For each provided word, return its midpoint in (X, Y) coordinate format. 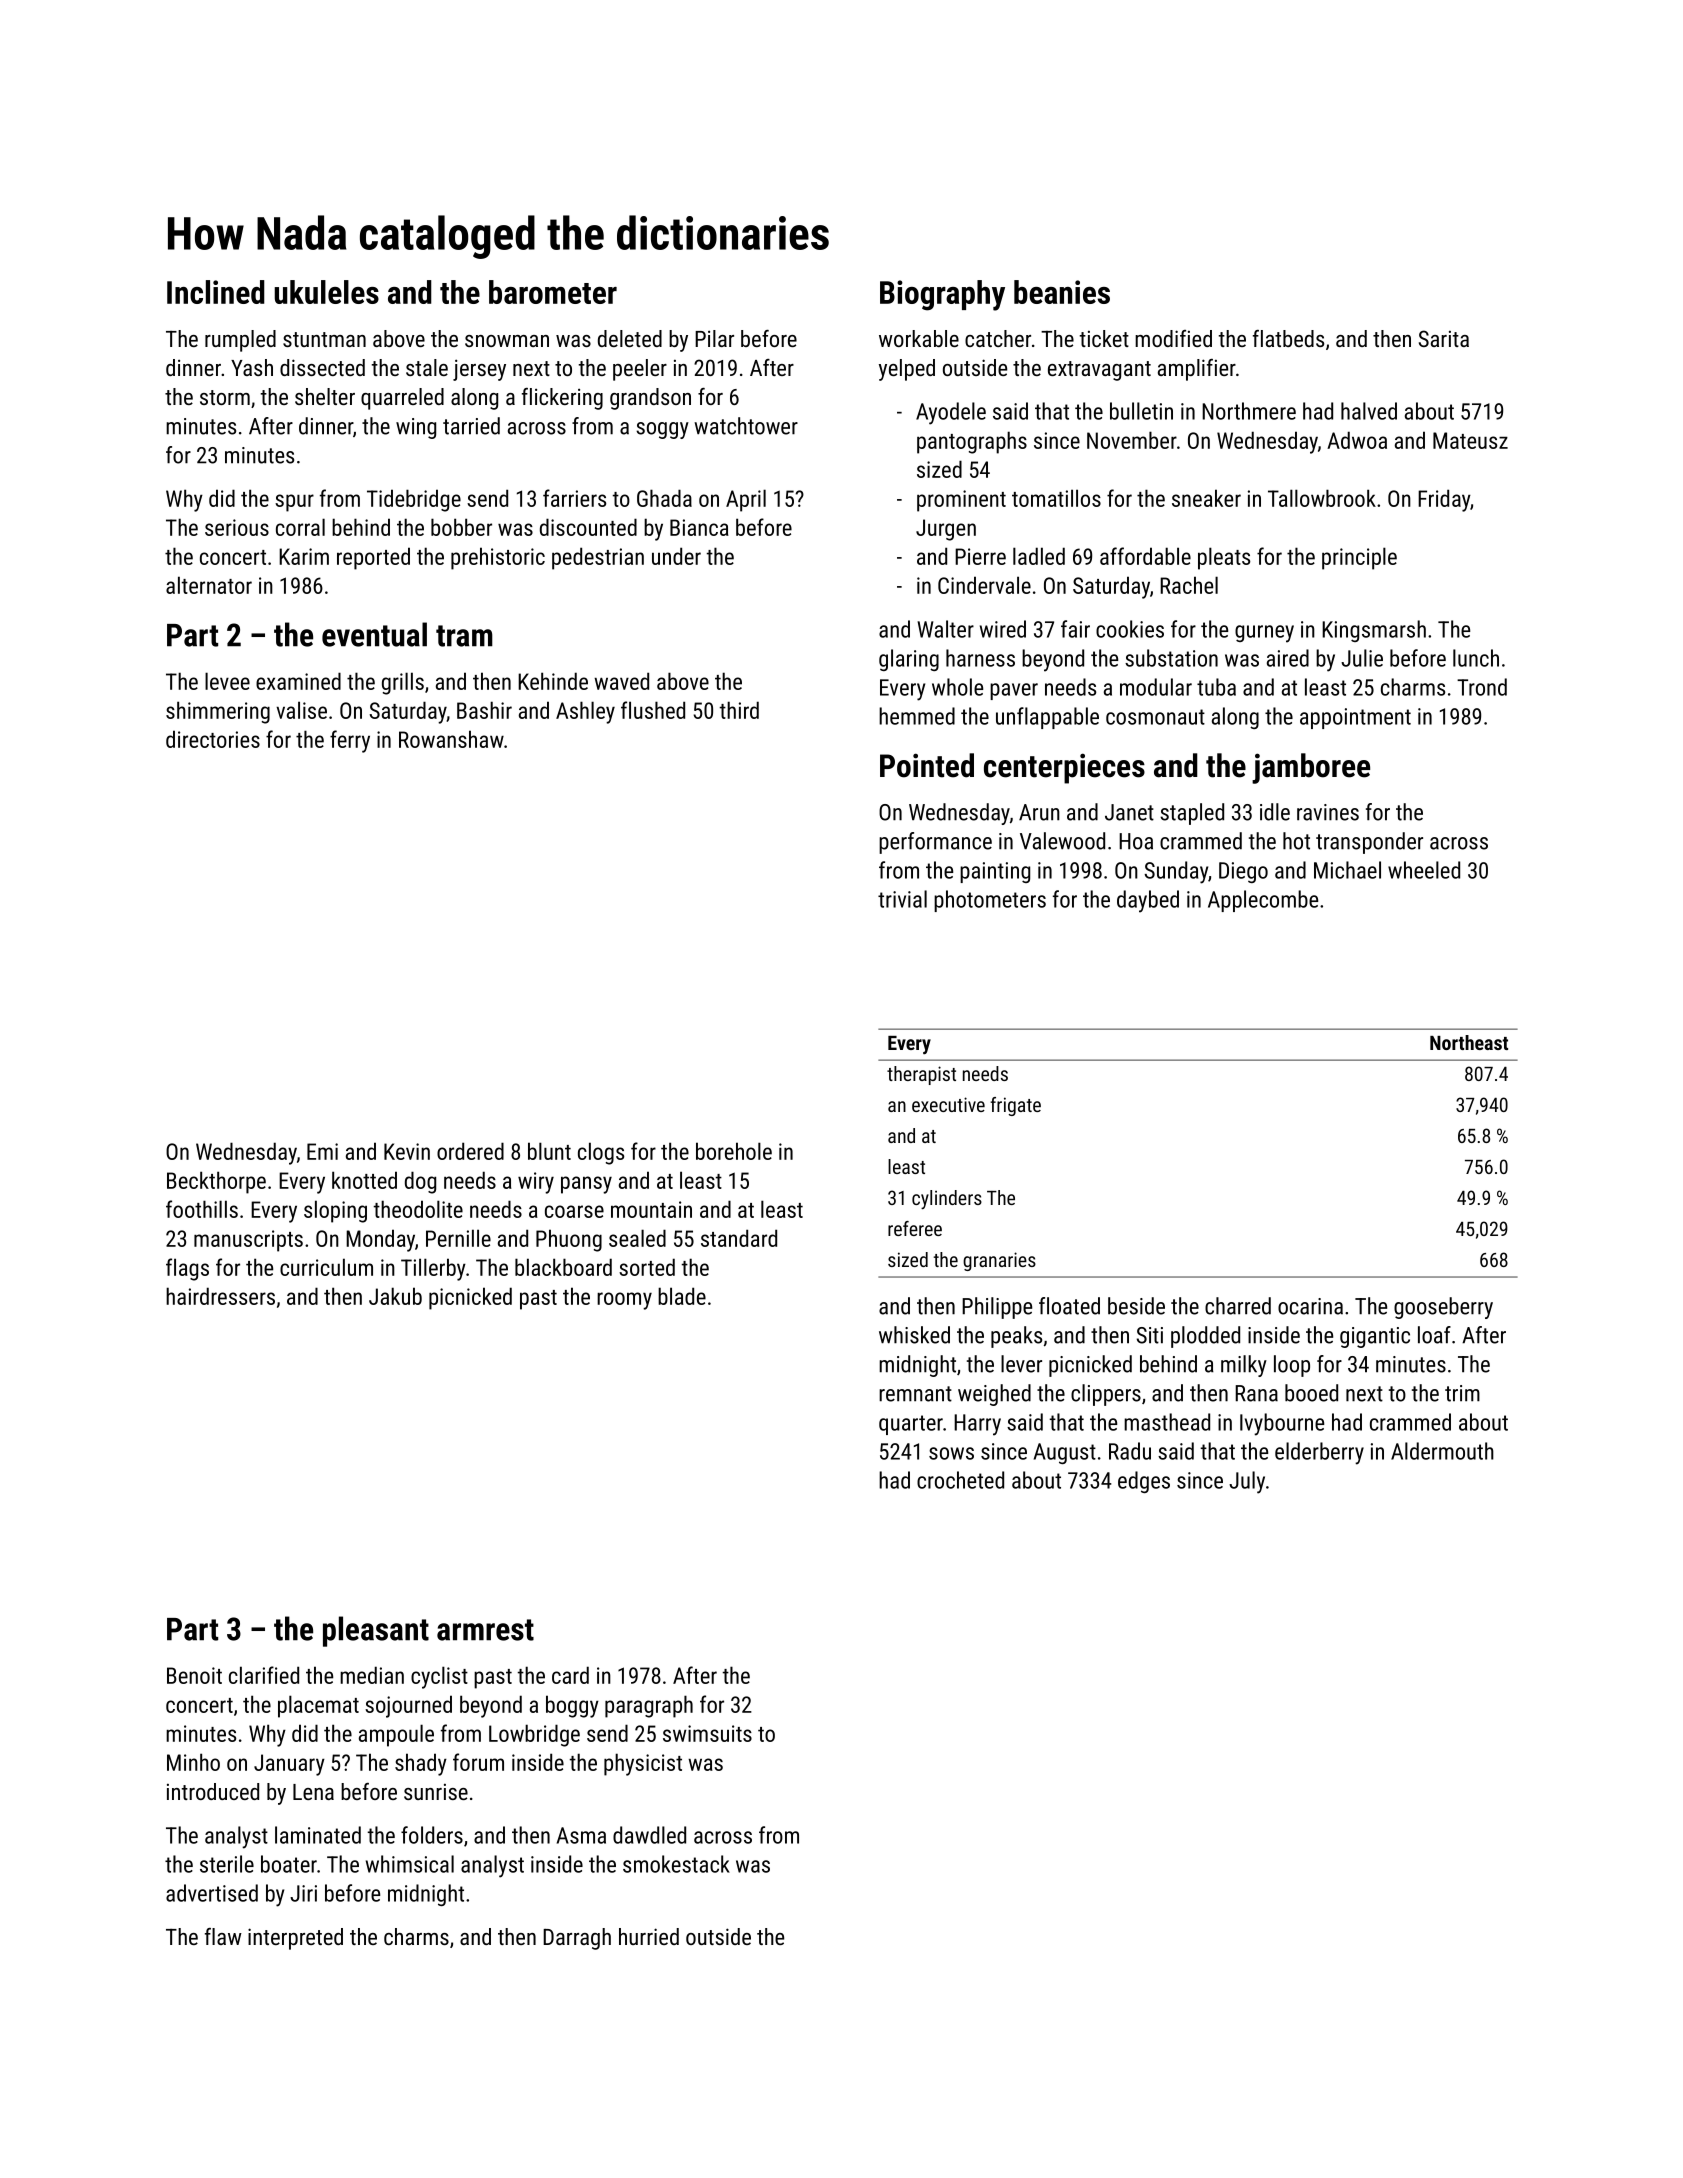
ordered (470, 1151)
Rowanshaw (451, 739)
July (1247, 1482)
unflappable (1047, 718)
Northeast (1469, 1042)
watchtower (746, 426)
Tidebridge (414, 500)
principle (1359, 558)
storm (225, 397)
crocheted (960, 1480)
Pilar (714, 338)
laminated (318, 1835)
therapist (921, 1075)
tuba (1216, 687)
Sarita (1444, 338)
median (372, 1675)
